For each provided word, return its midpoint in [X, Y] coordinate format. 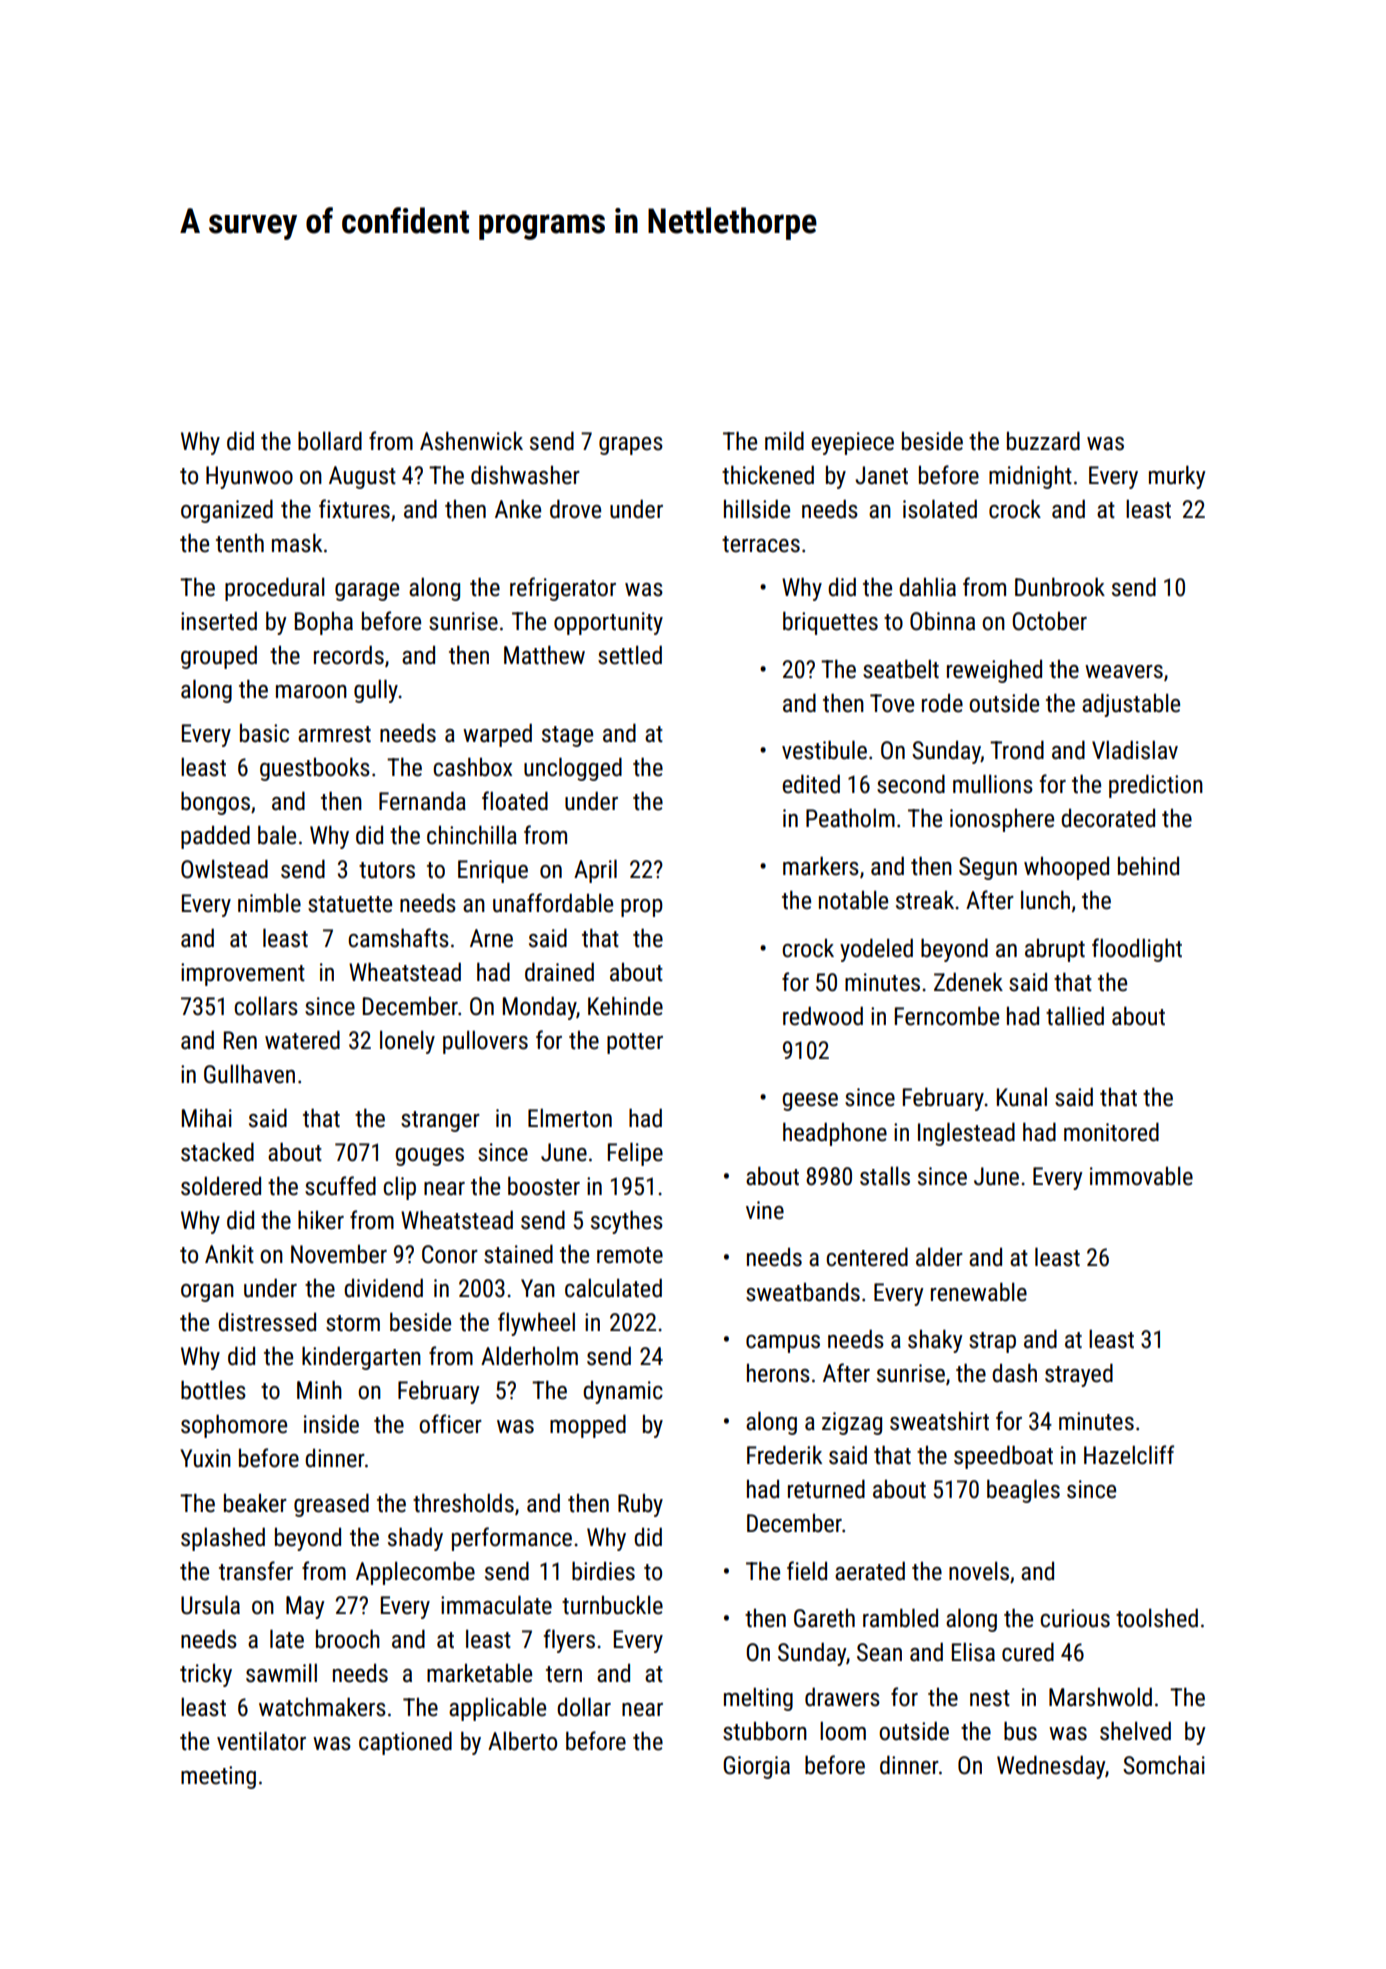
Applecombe [415, 1573]
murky [1177, 477]
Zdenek [968, 982]
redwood [823, 1016]
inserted [219, 621]
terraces [761, 544]
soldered [221, 1186]
